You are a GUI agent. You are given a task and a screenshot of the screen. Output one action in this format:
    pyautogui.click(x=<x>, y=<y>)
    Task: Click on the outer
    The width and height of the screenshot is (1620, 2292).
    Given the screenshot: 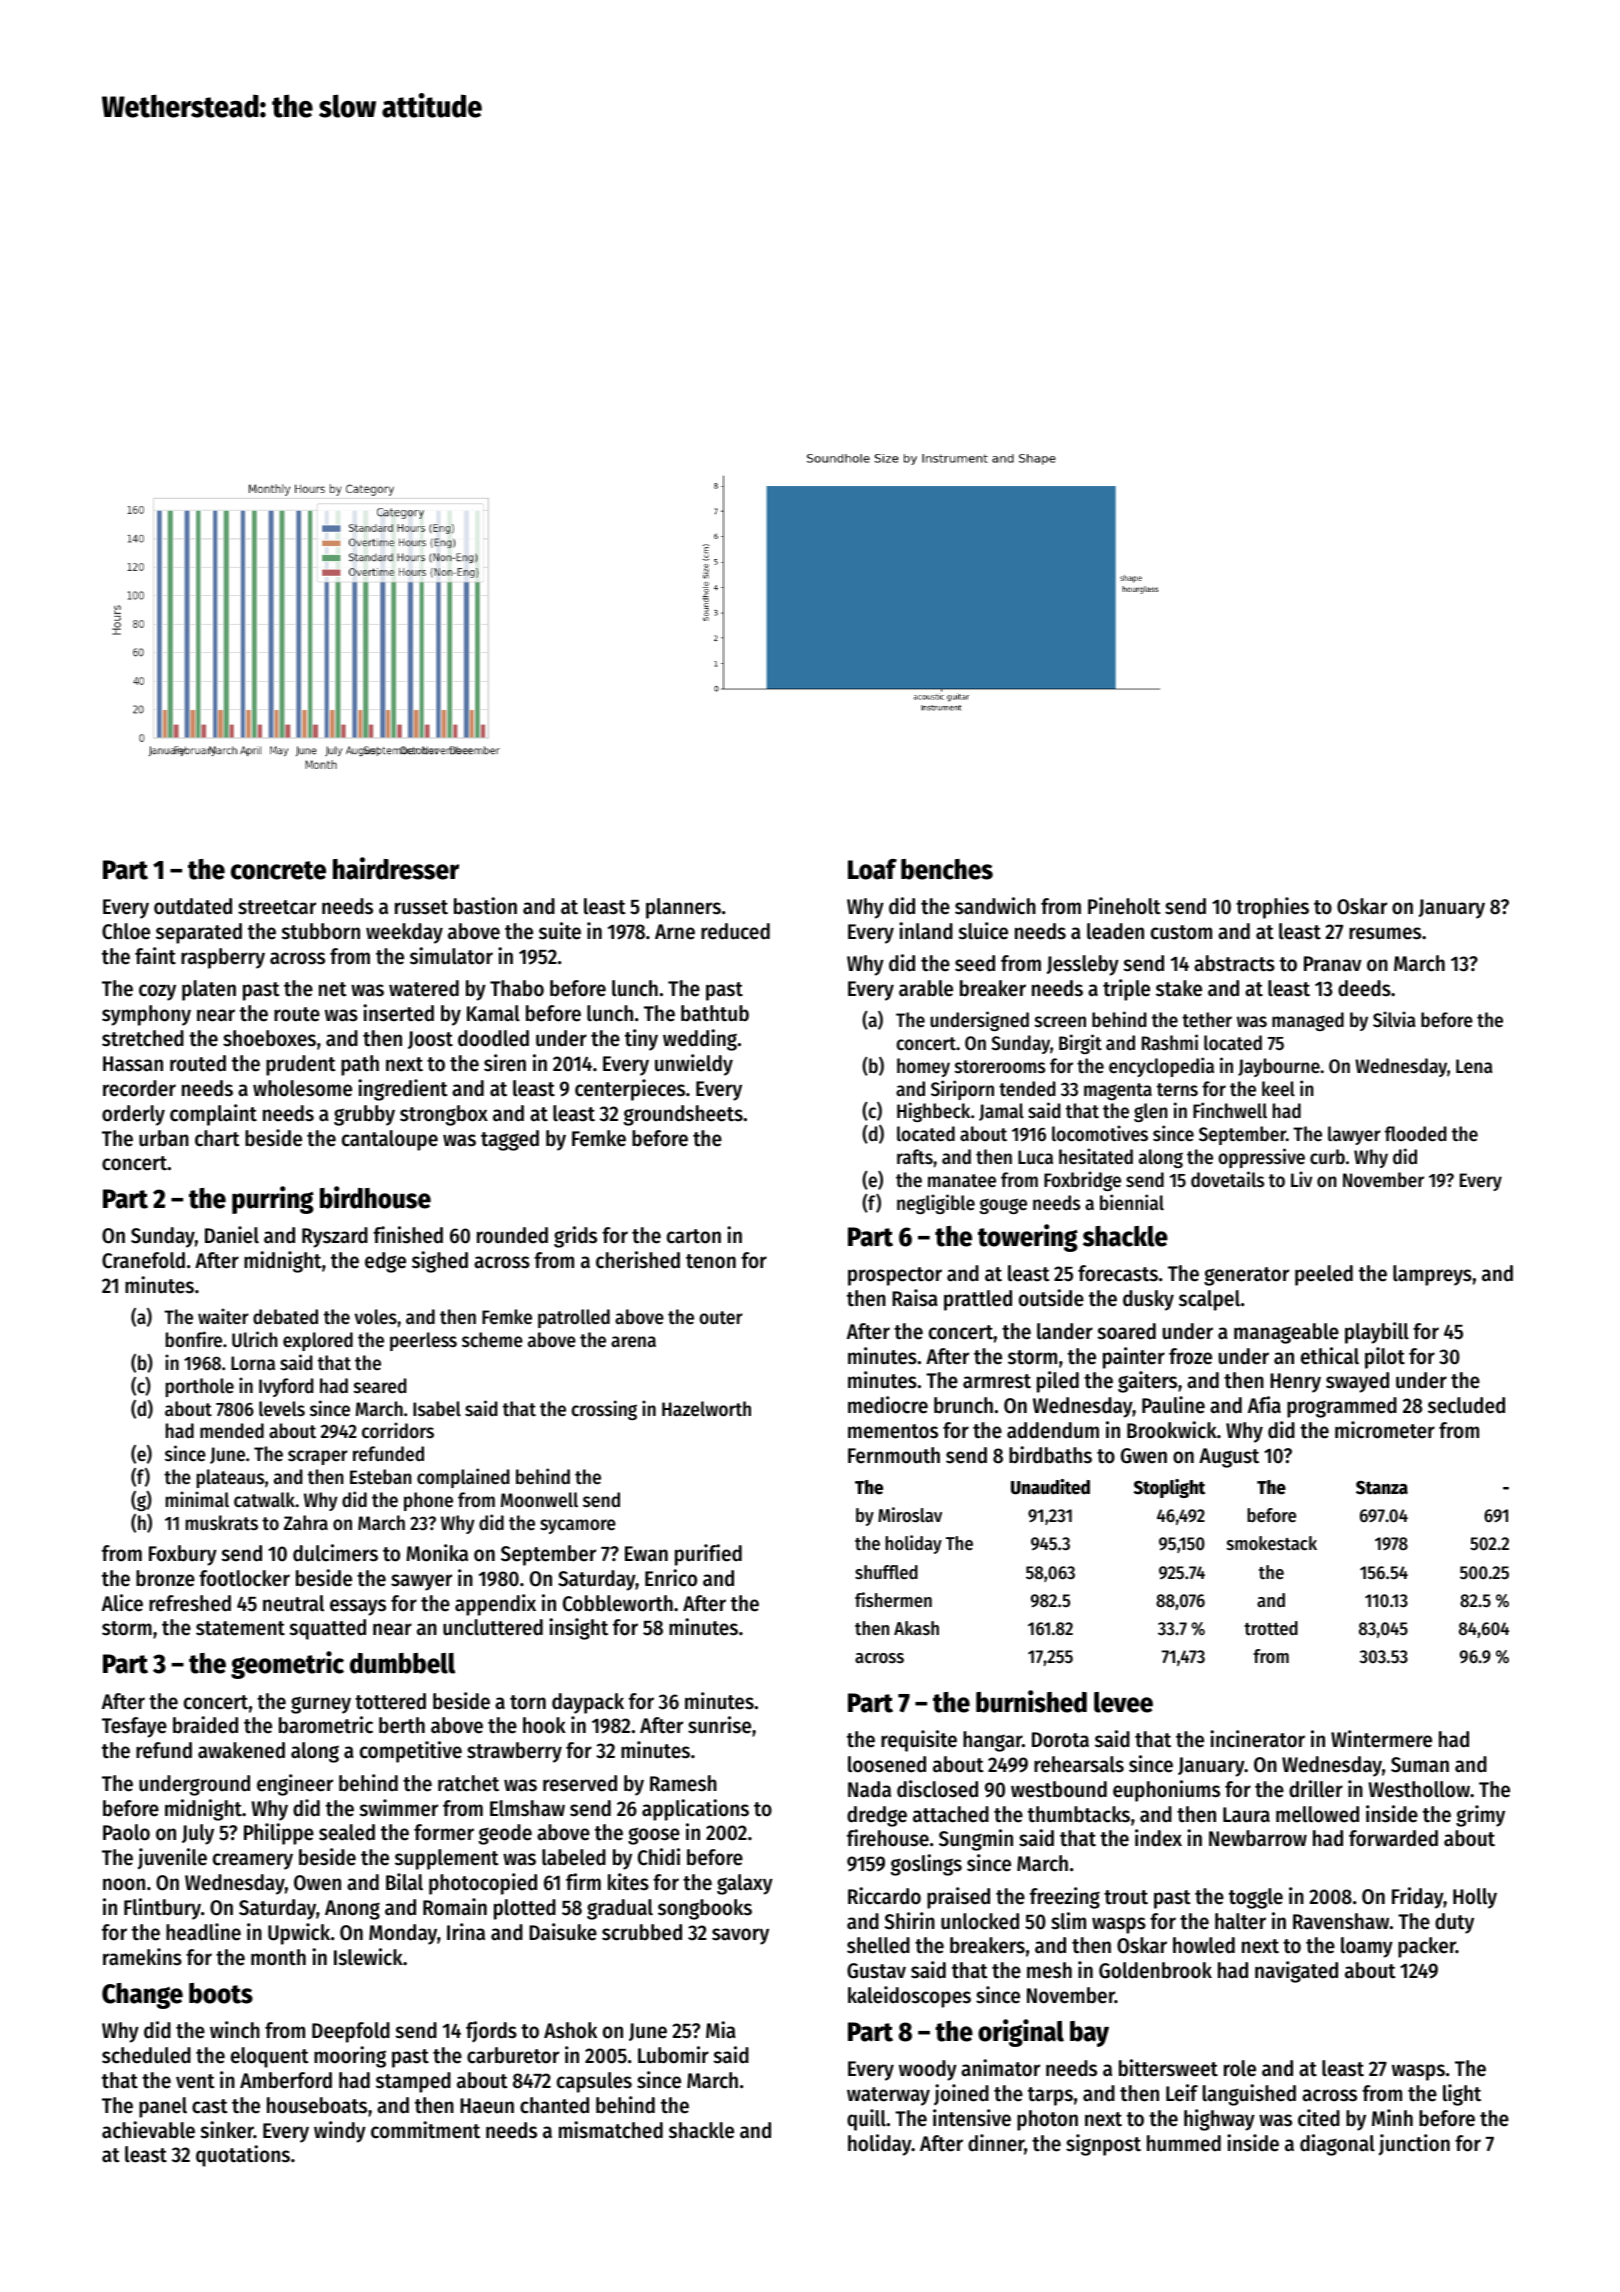 What is the action you would take?
    pyautogui.click(x=721, y=1317)
